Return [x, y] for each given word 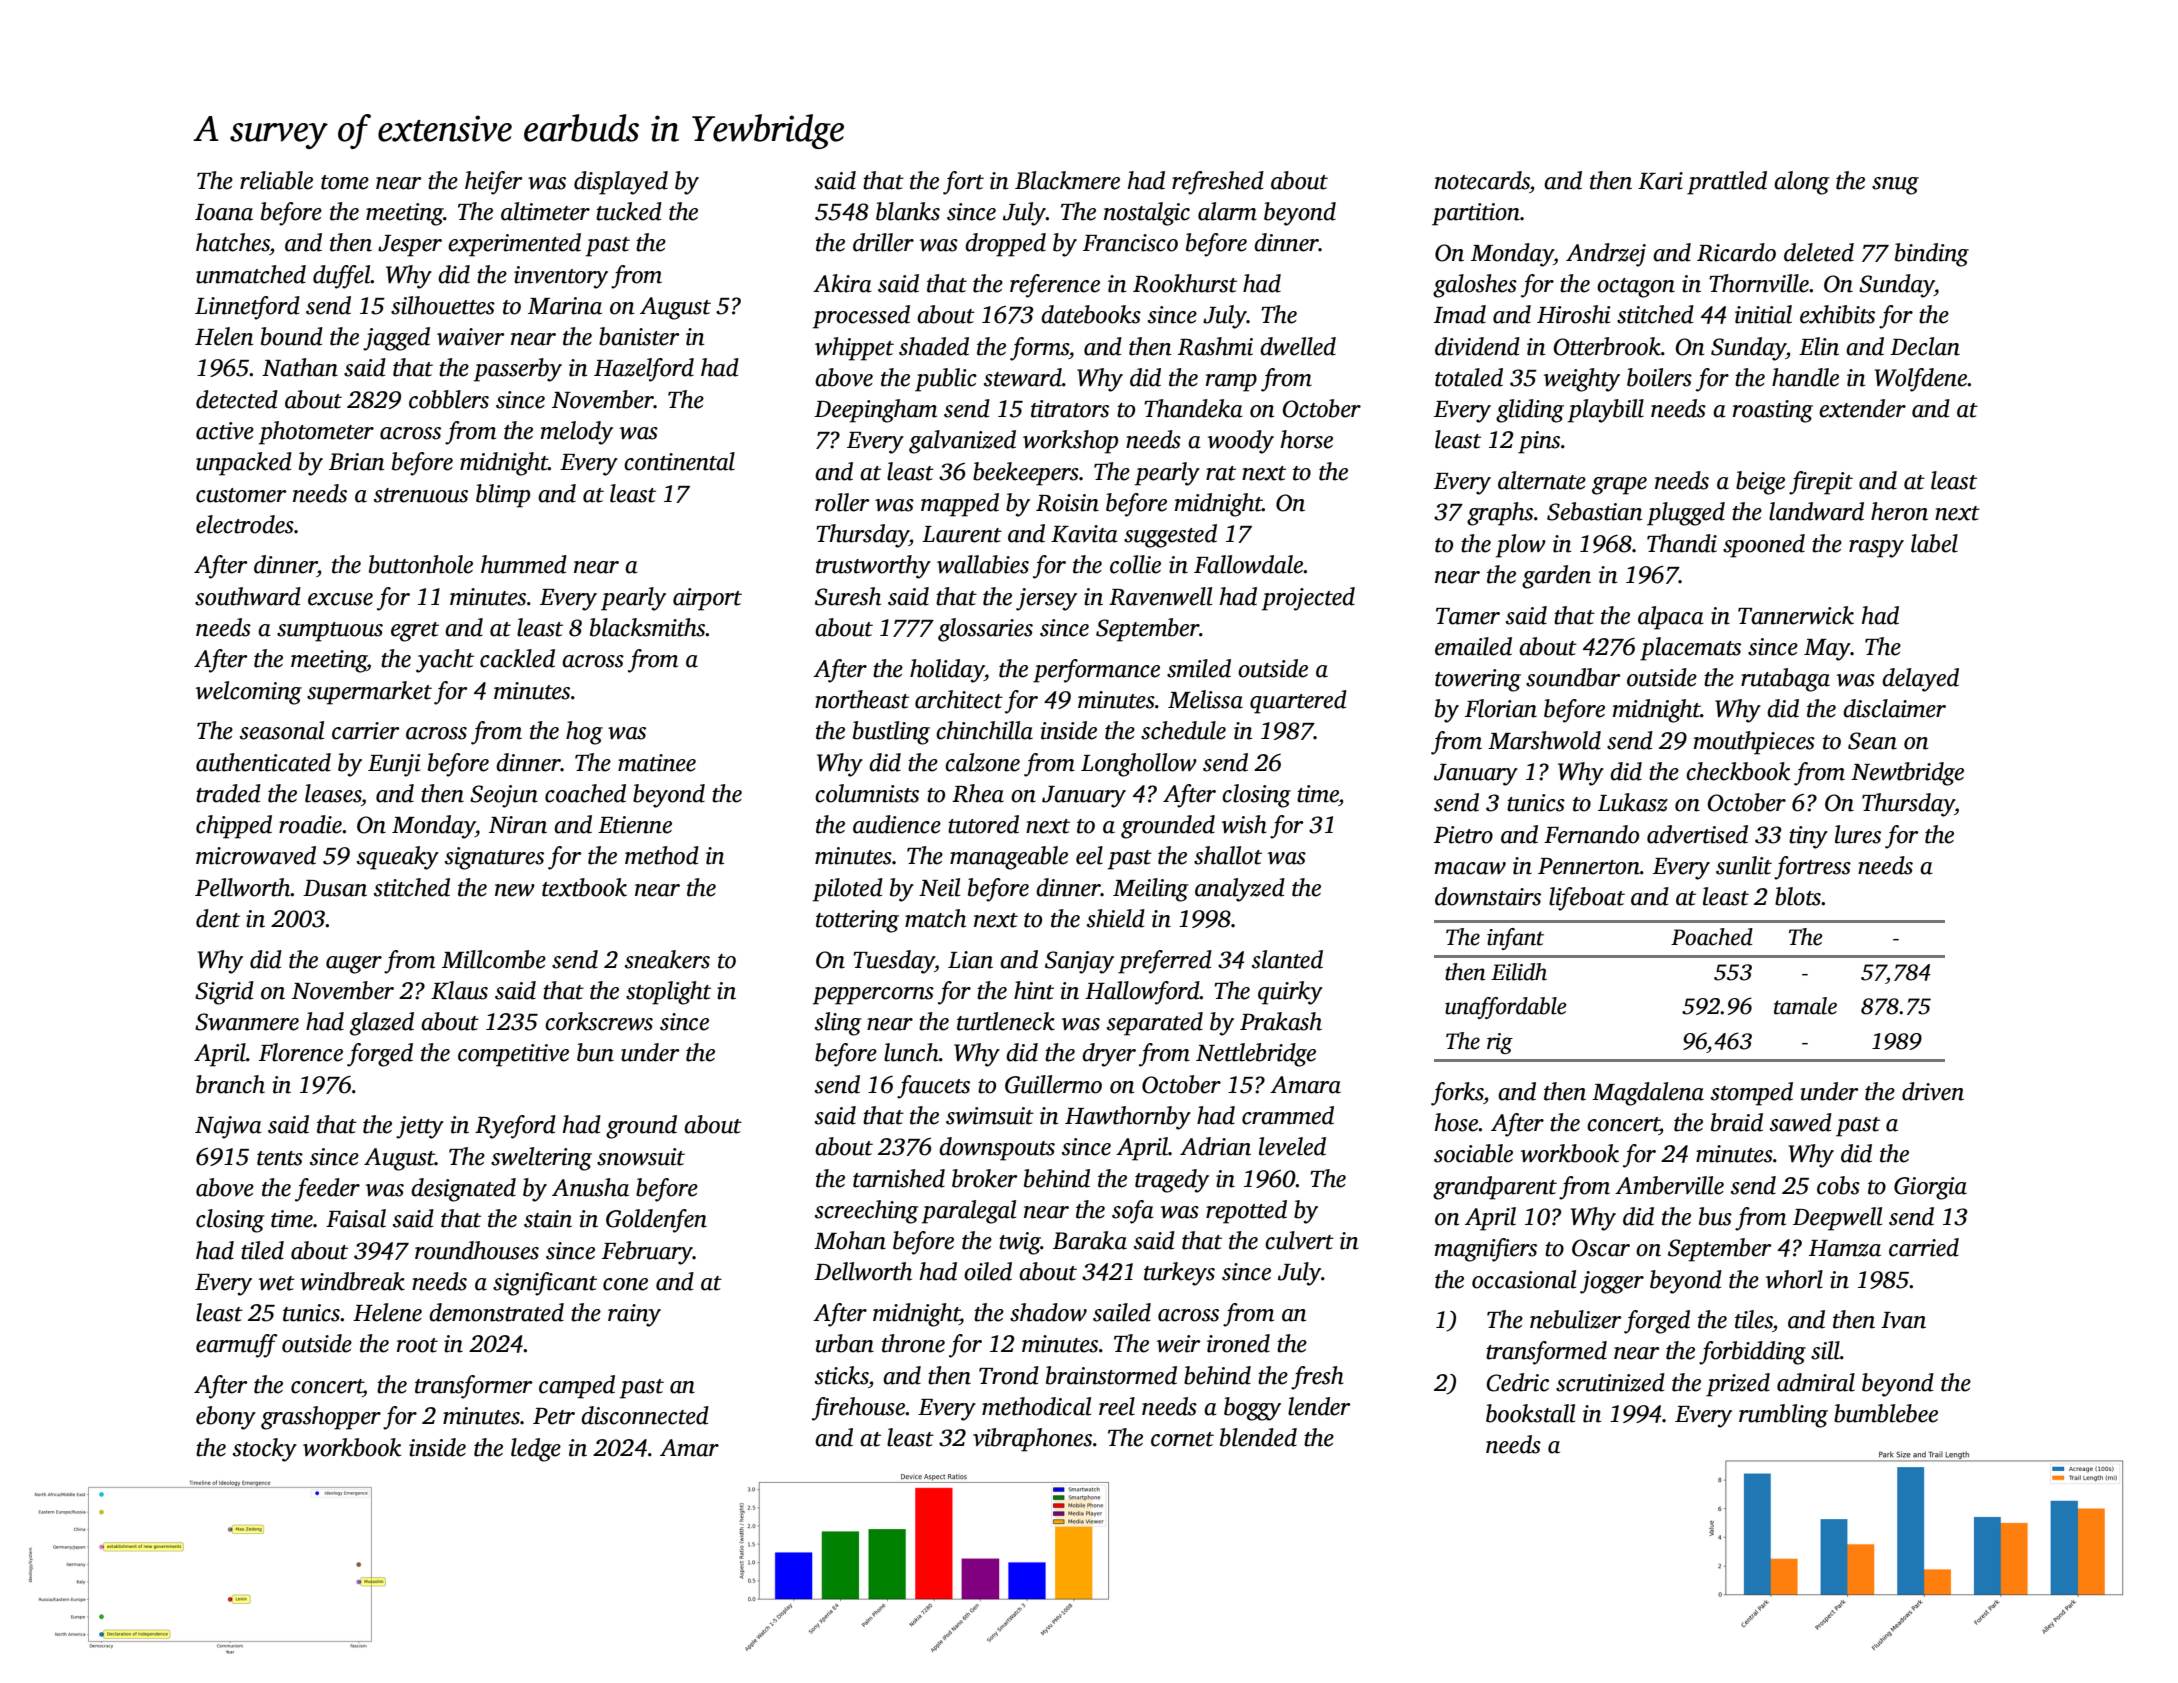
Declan [1925, 346]
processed [861, 317]
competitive [513, 1055]
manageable [1009, 858]
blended [1258, 1437]
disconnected [645, 1415]
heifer [493, 183]
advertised [1697, 834]
